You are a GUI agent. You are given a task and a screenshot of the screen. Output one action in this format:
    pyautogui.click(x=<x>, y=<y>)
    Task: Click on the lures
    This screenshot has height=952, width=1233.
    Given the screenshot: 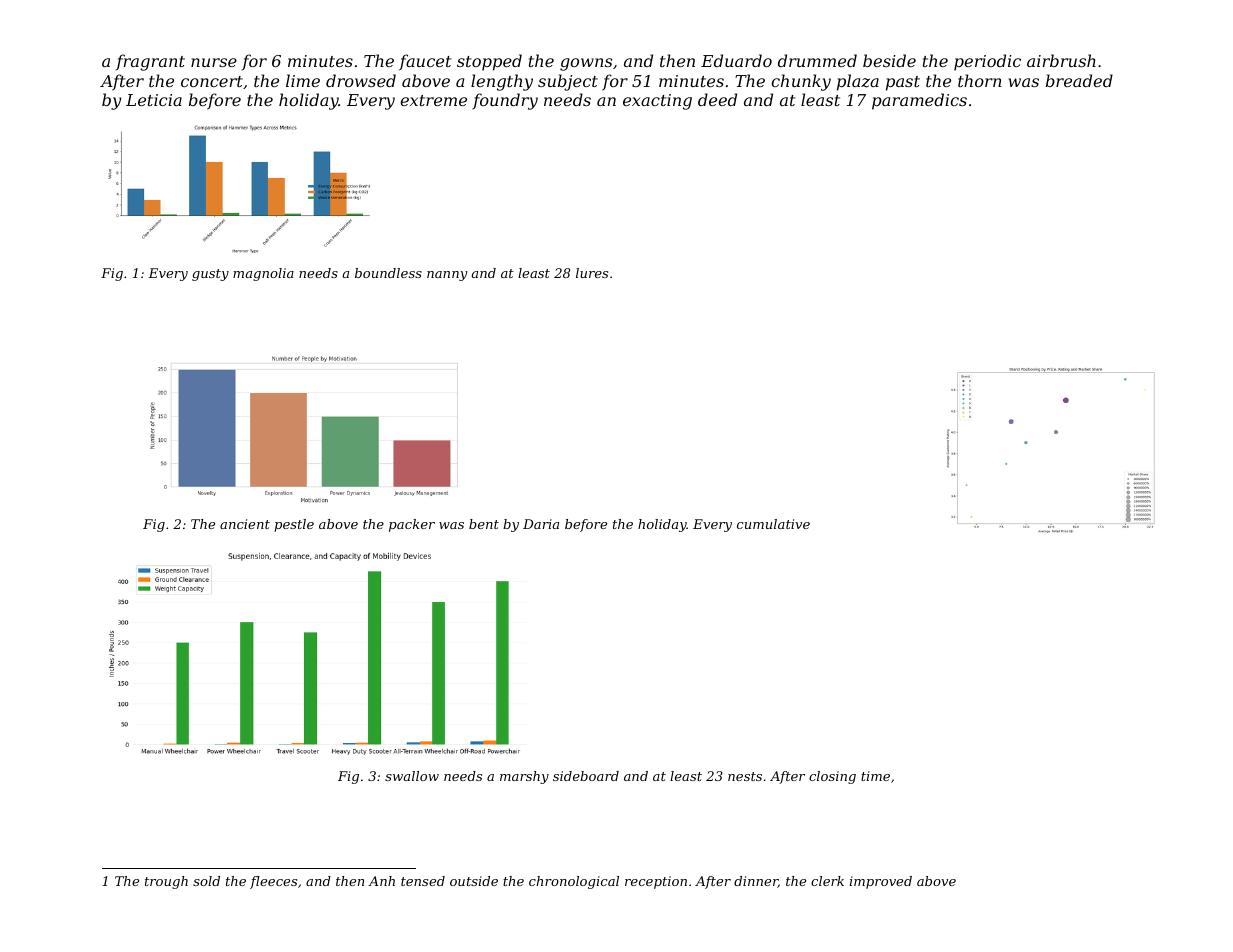 What is the action you would take?
    pyautogui.click(x=592, y=273)
